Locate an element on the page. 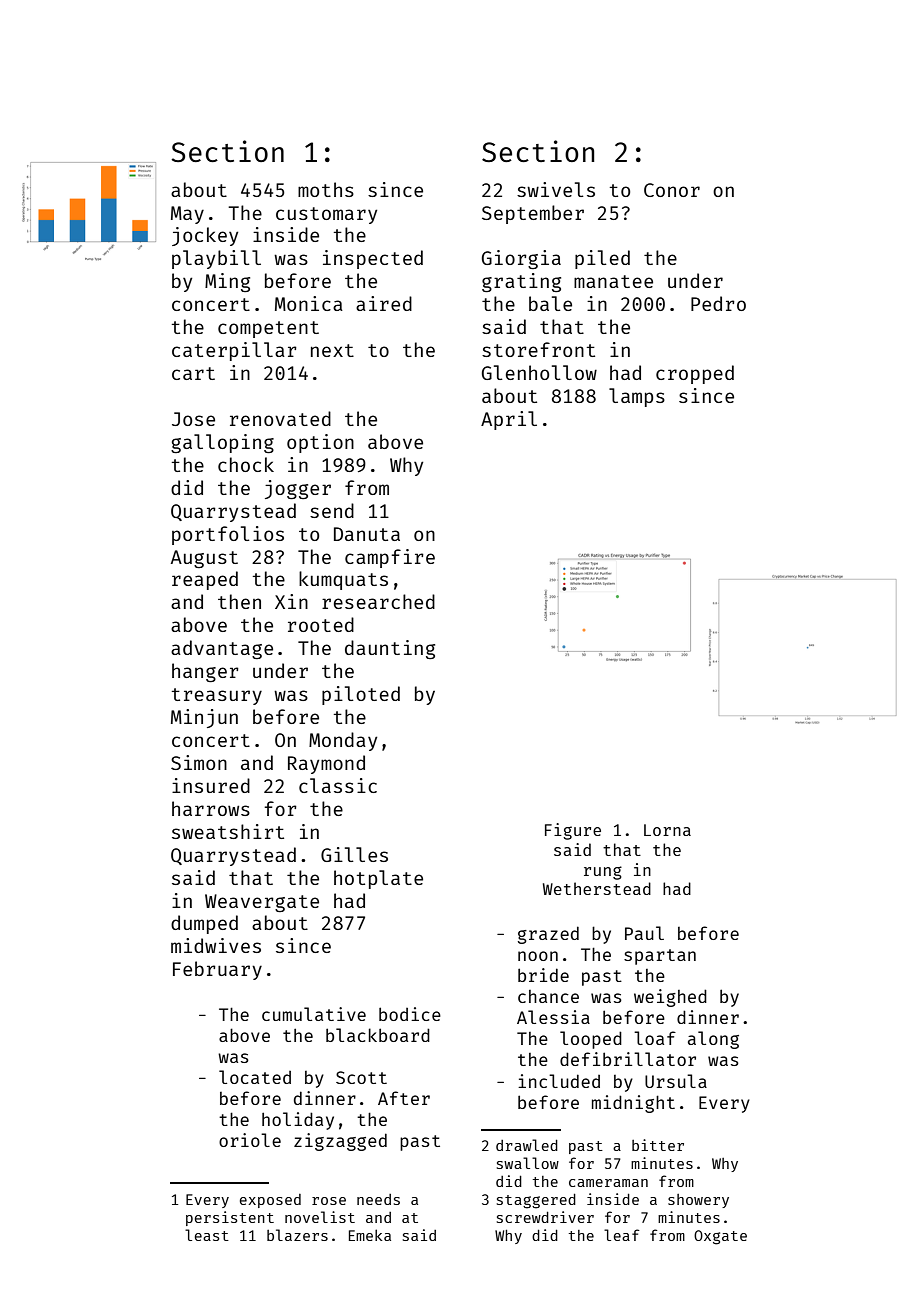 The width and height of the page is (924, 1311). next is located at coordinates (332, 350).
